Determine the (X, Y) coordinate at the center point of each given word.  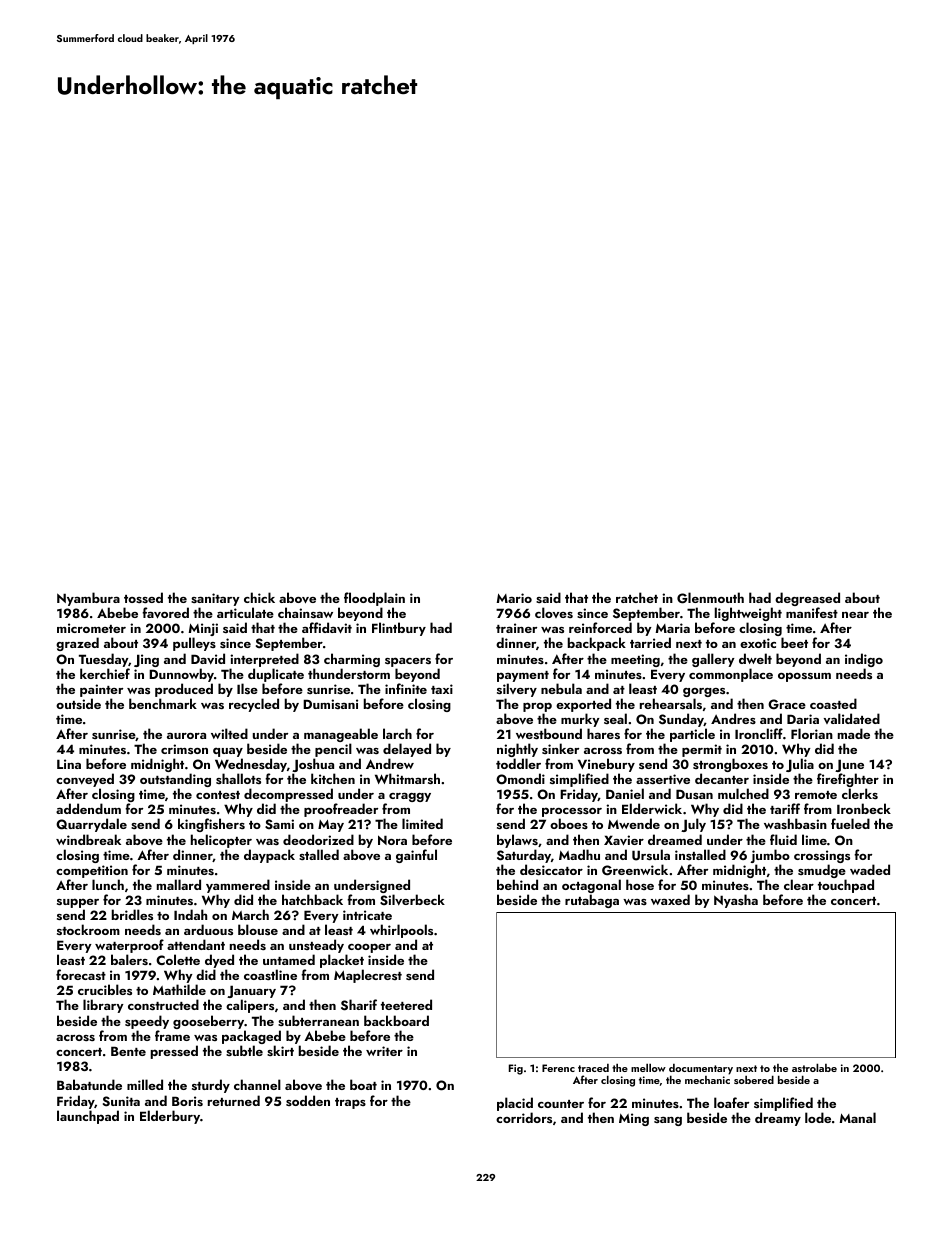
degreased (807, 600)
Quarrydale (91, 825)
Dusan (694, 794)
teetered (406, 1004)
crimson (184, 749)
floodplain (374, 600)
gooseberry (208, 1022)
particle (692, 735)
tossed (143, 597)
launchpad (88, 1117)
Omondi (520, 779)
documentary (701, 1070)
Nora (392, 840)
